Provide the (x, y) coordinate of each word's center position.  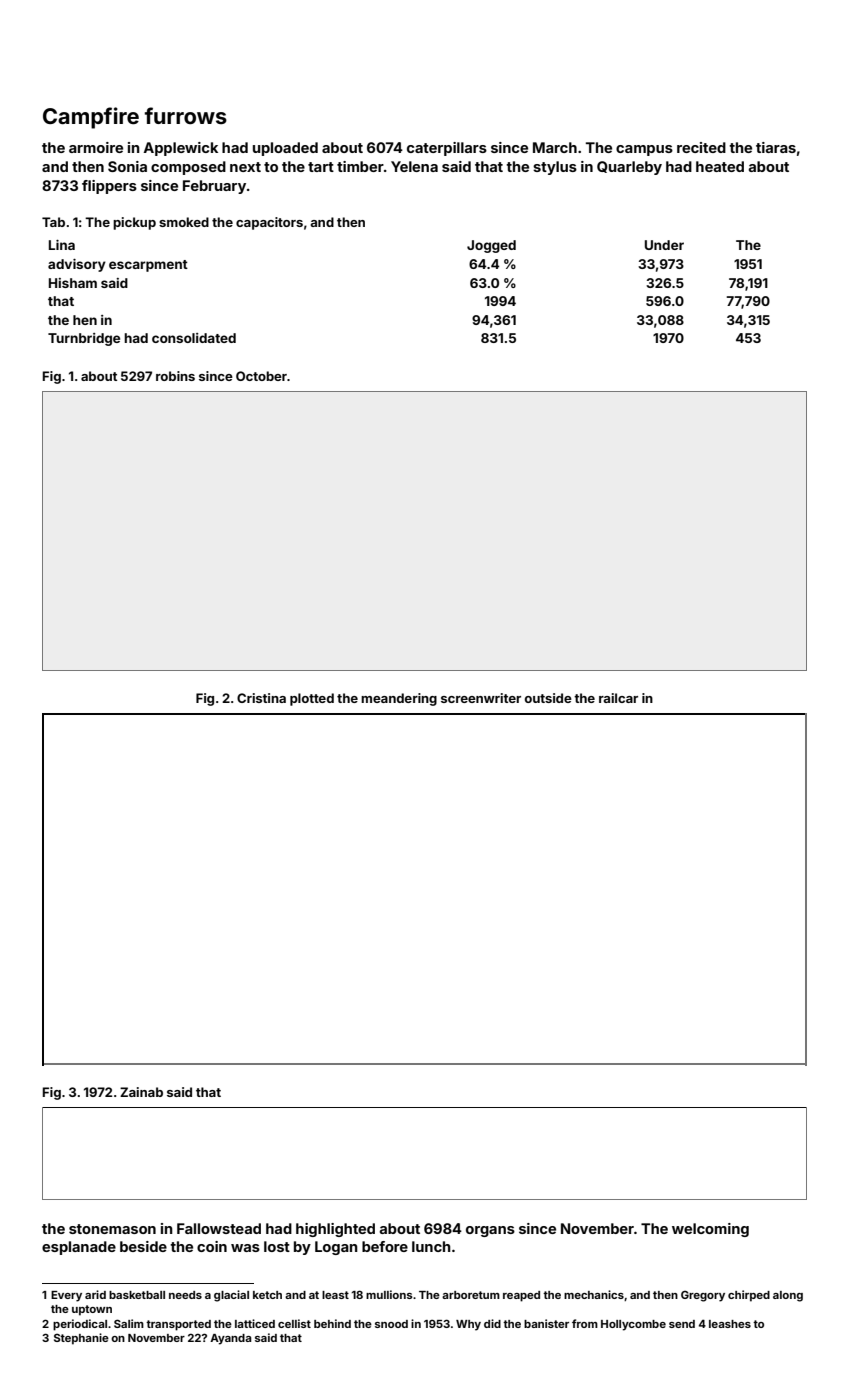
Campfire (91, 118)
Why (468, 1325)
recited (701, 147)
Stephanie (81, 1339)
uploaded (285, 149)
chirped (749, 1296)
